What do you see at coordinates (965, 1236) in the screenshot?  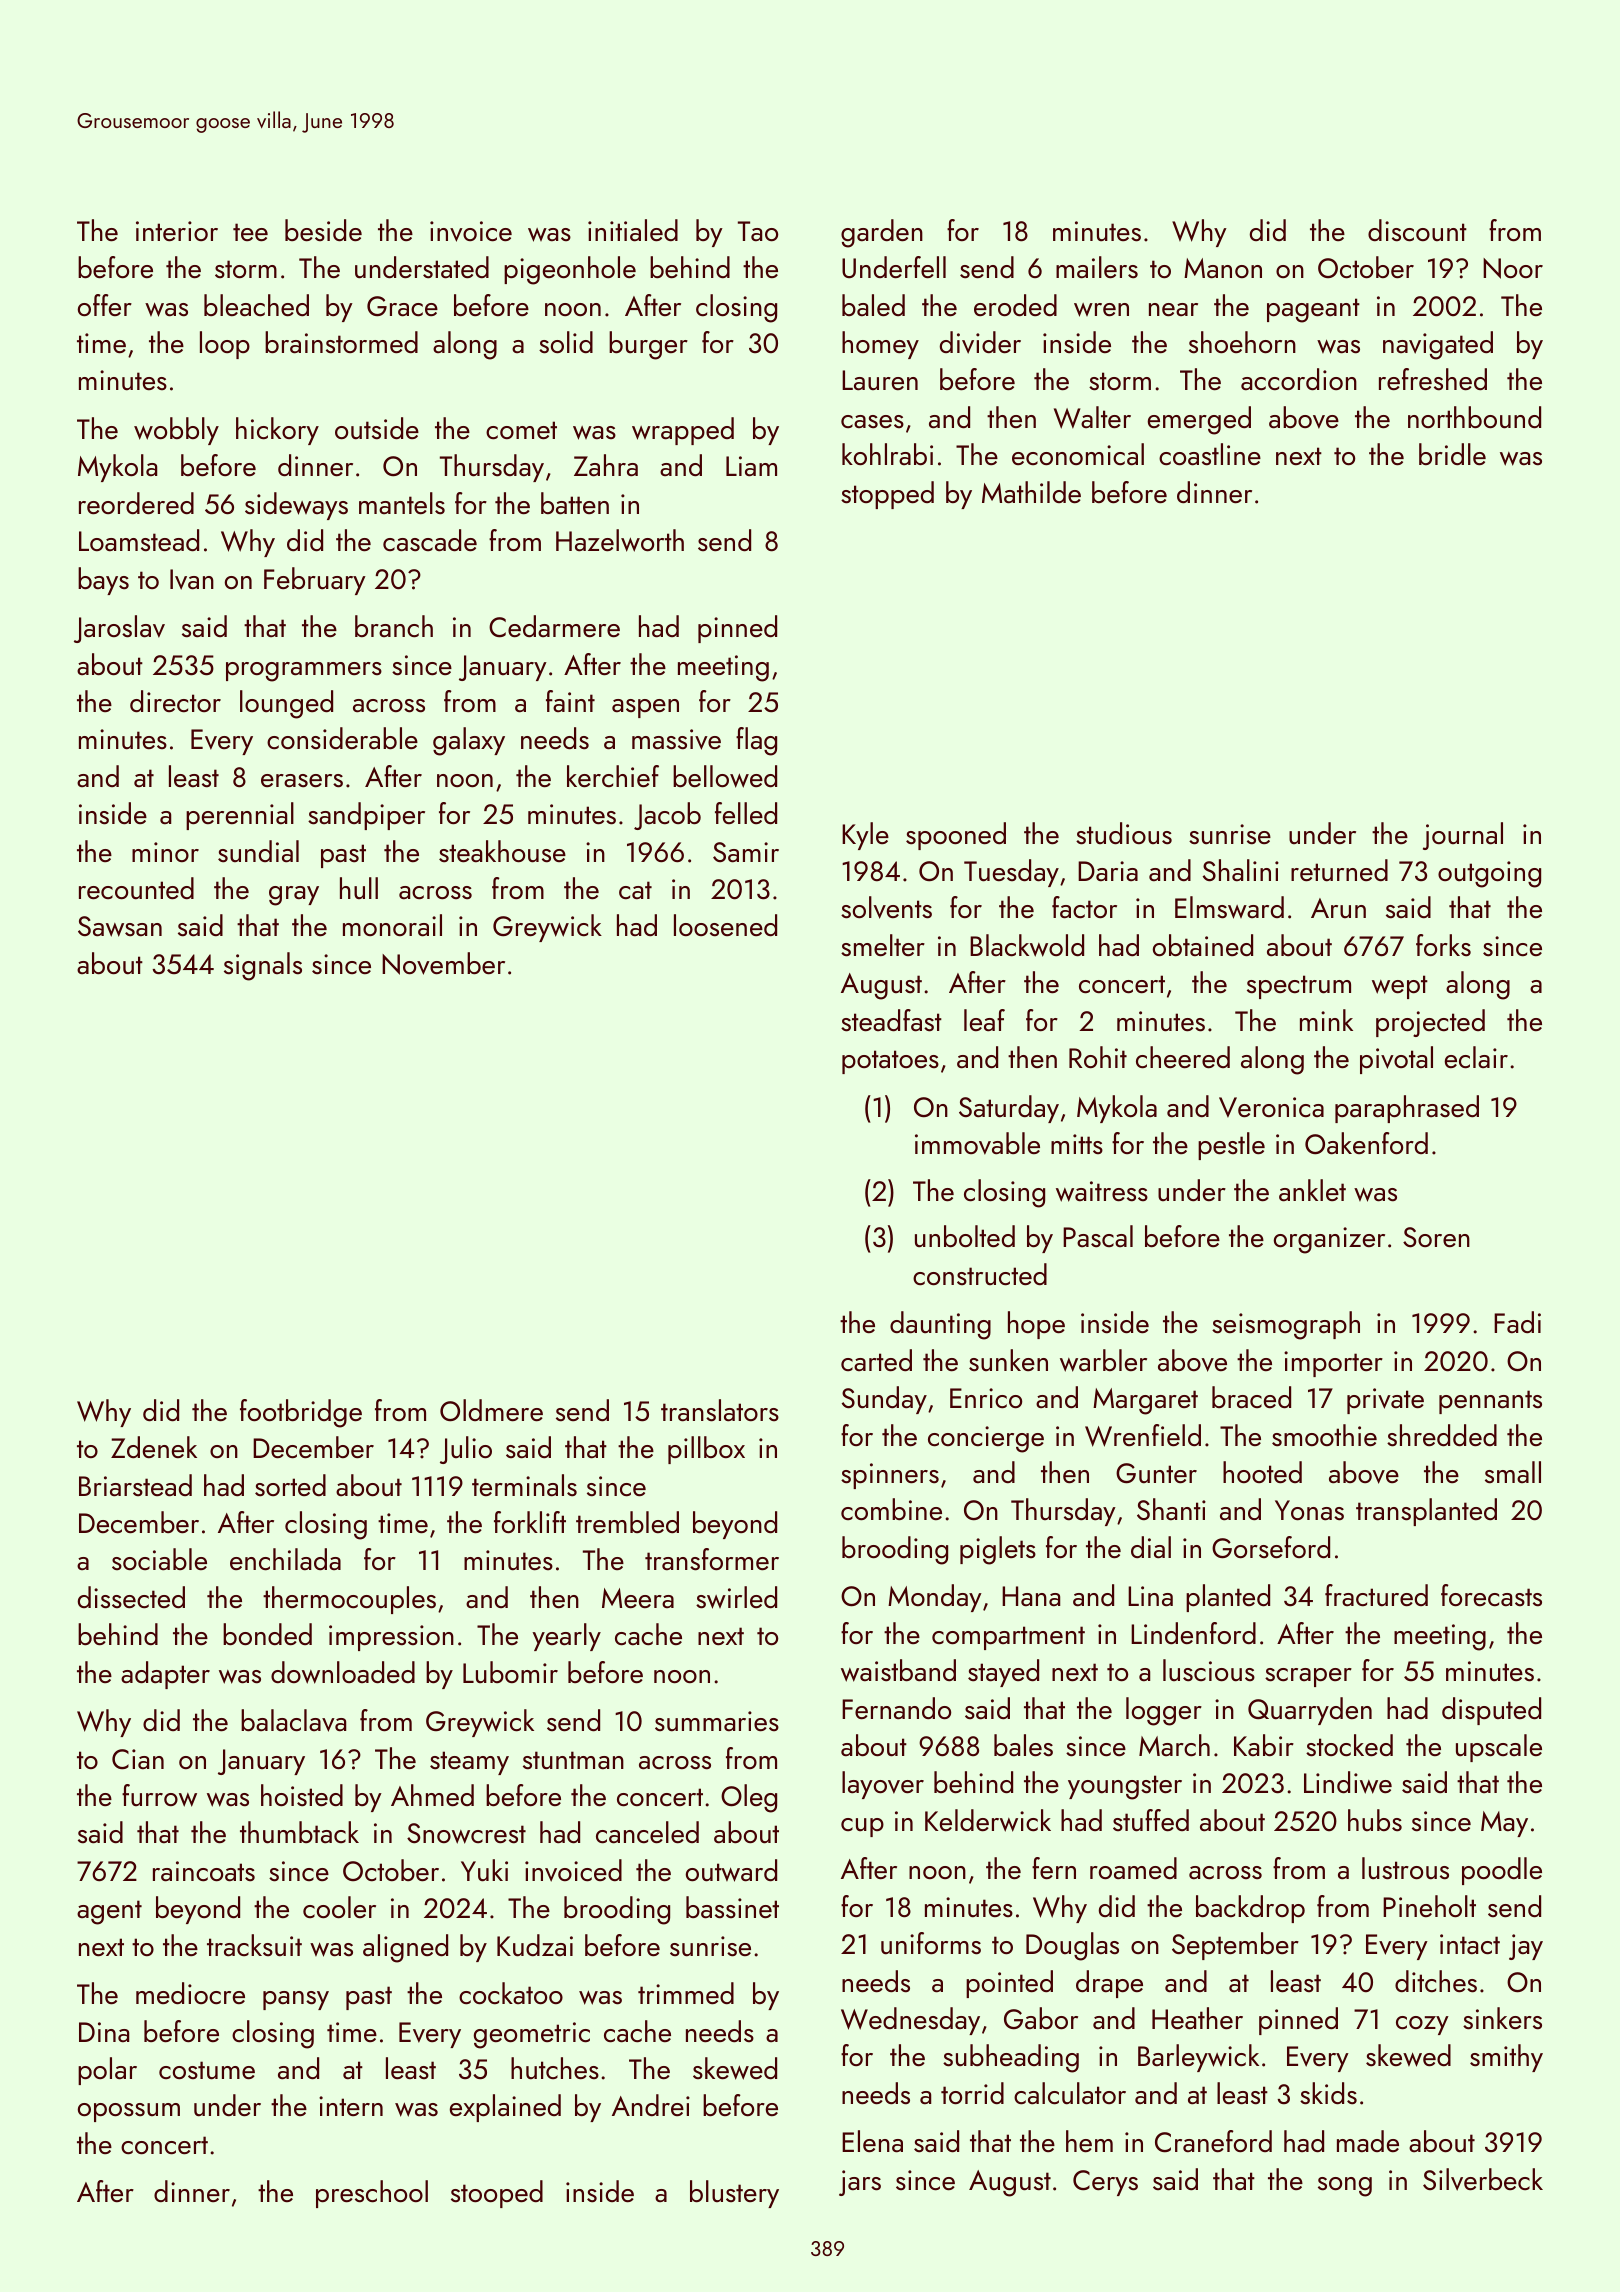 I see `unbolted` at bounding box center [965, 1236].
